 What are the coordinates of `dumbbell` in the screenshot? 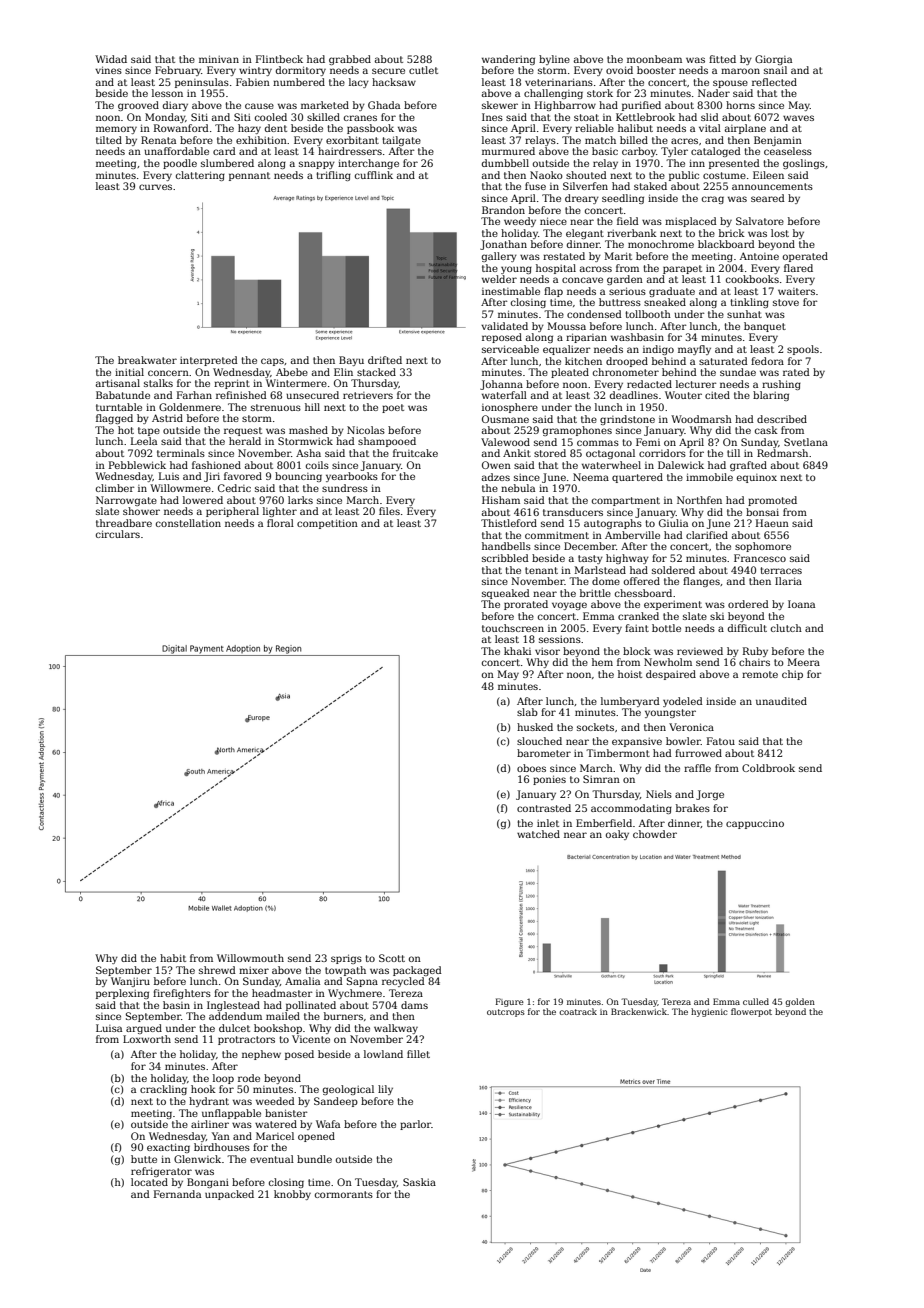 It's located at (505, 163).
